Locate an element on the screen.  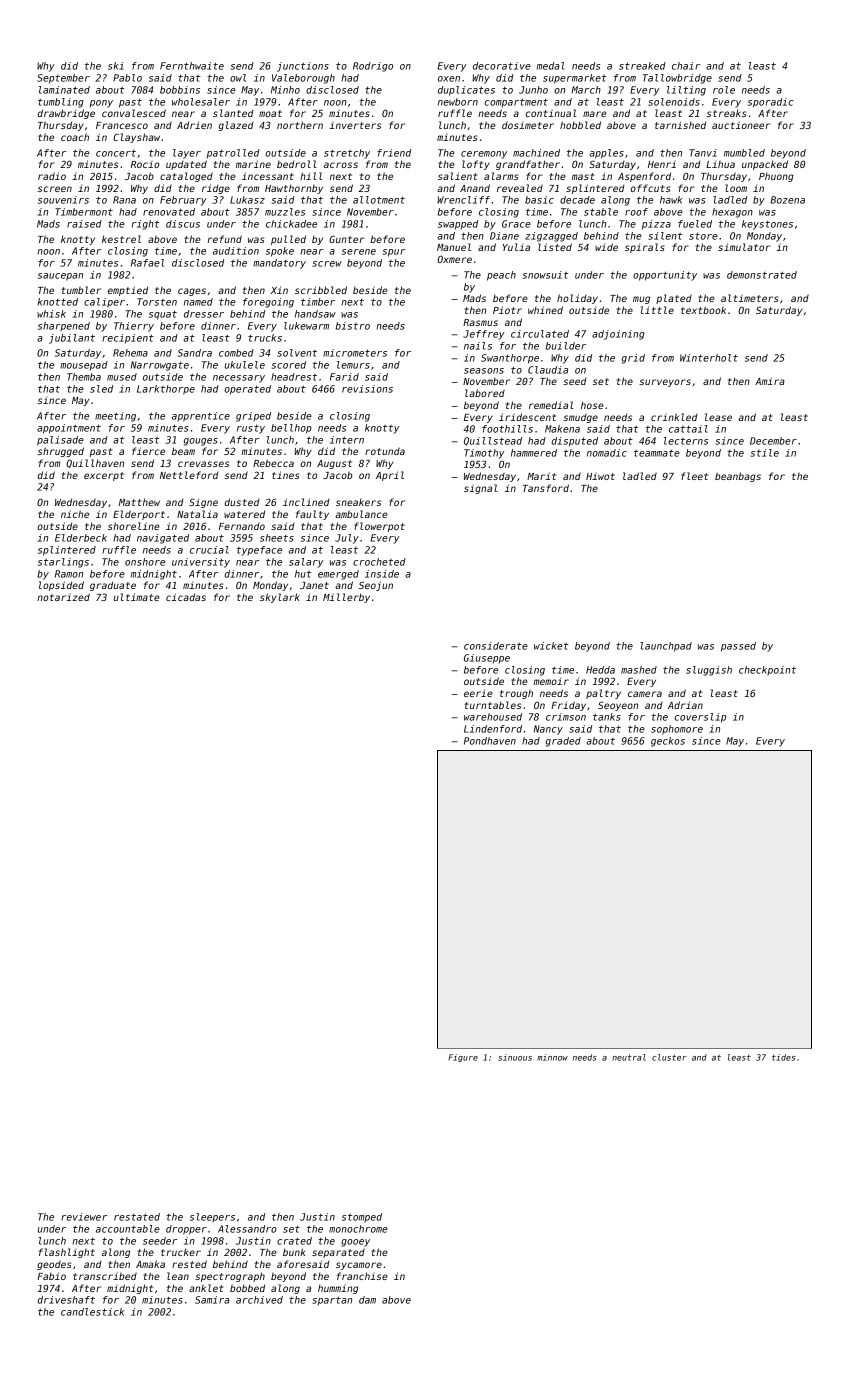
bistro is located at coordinates (353, 326).
